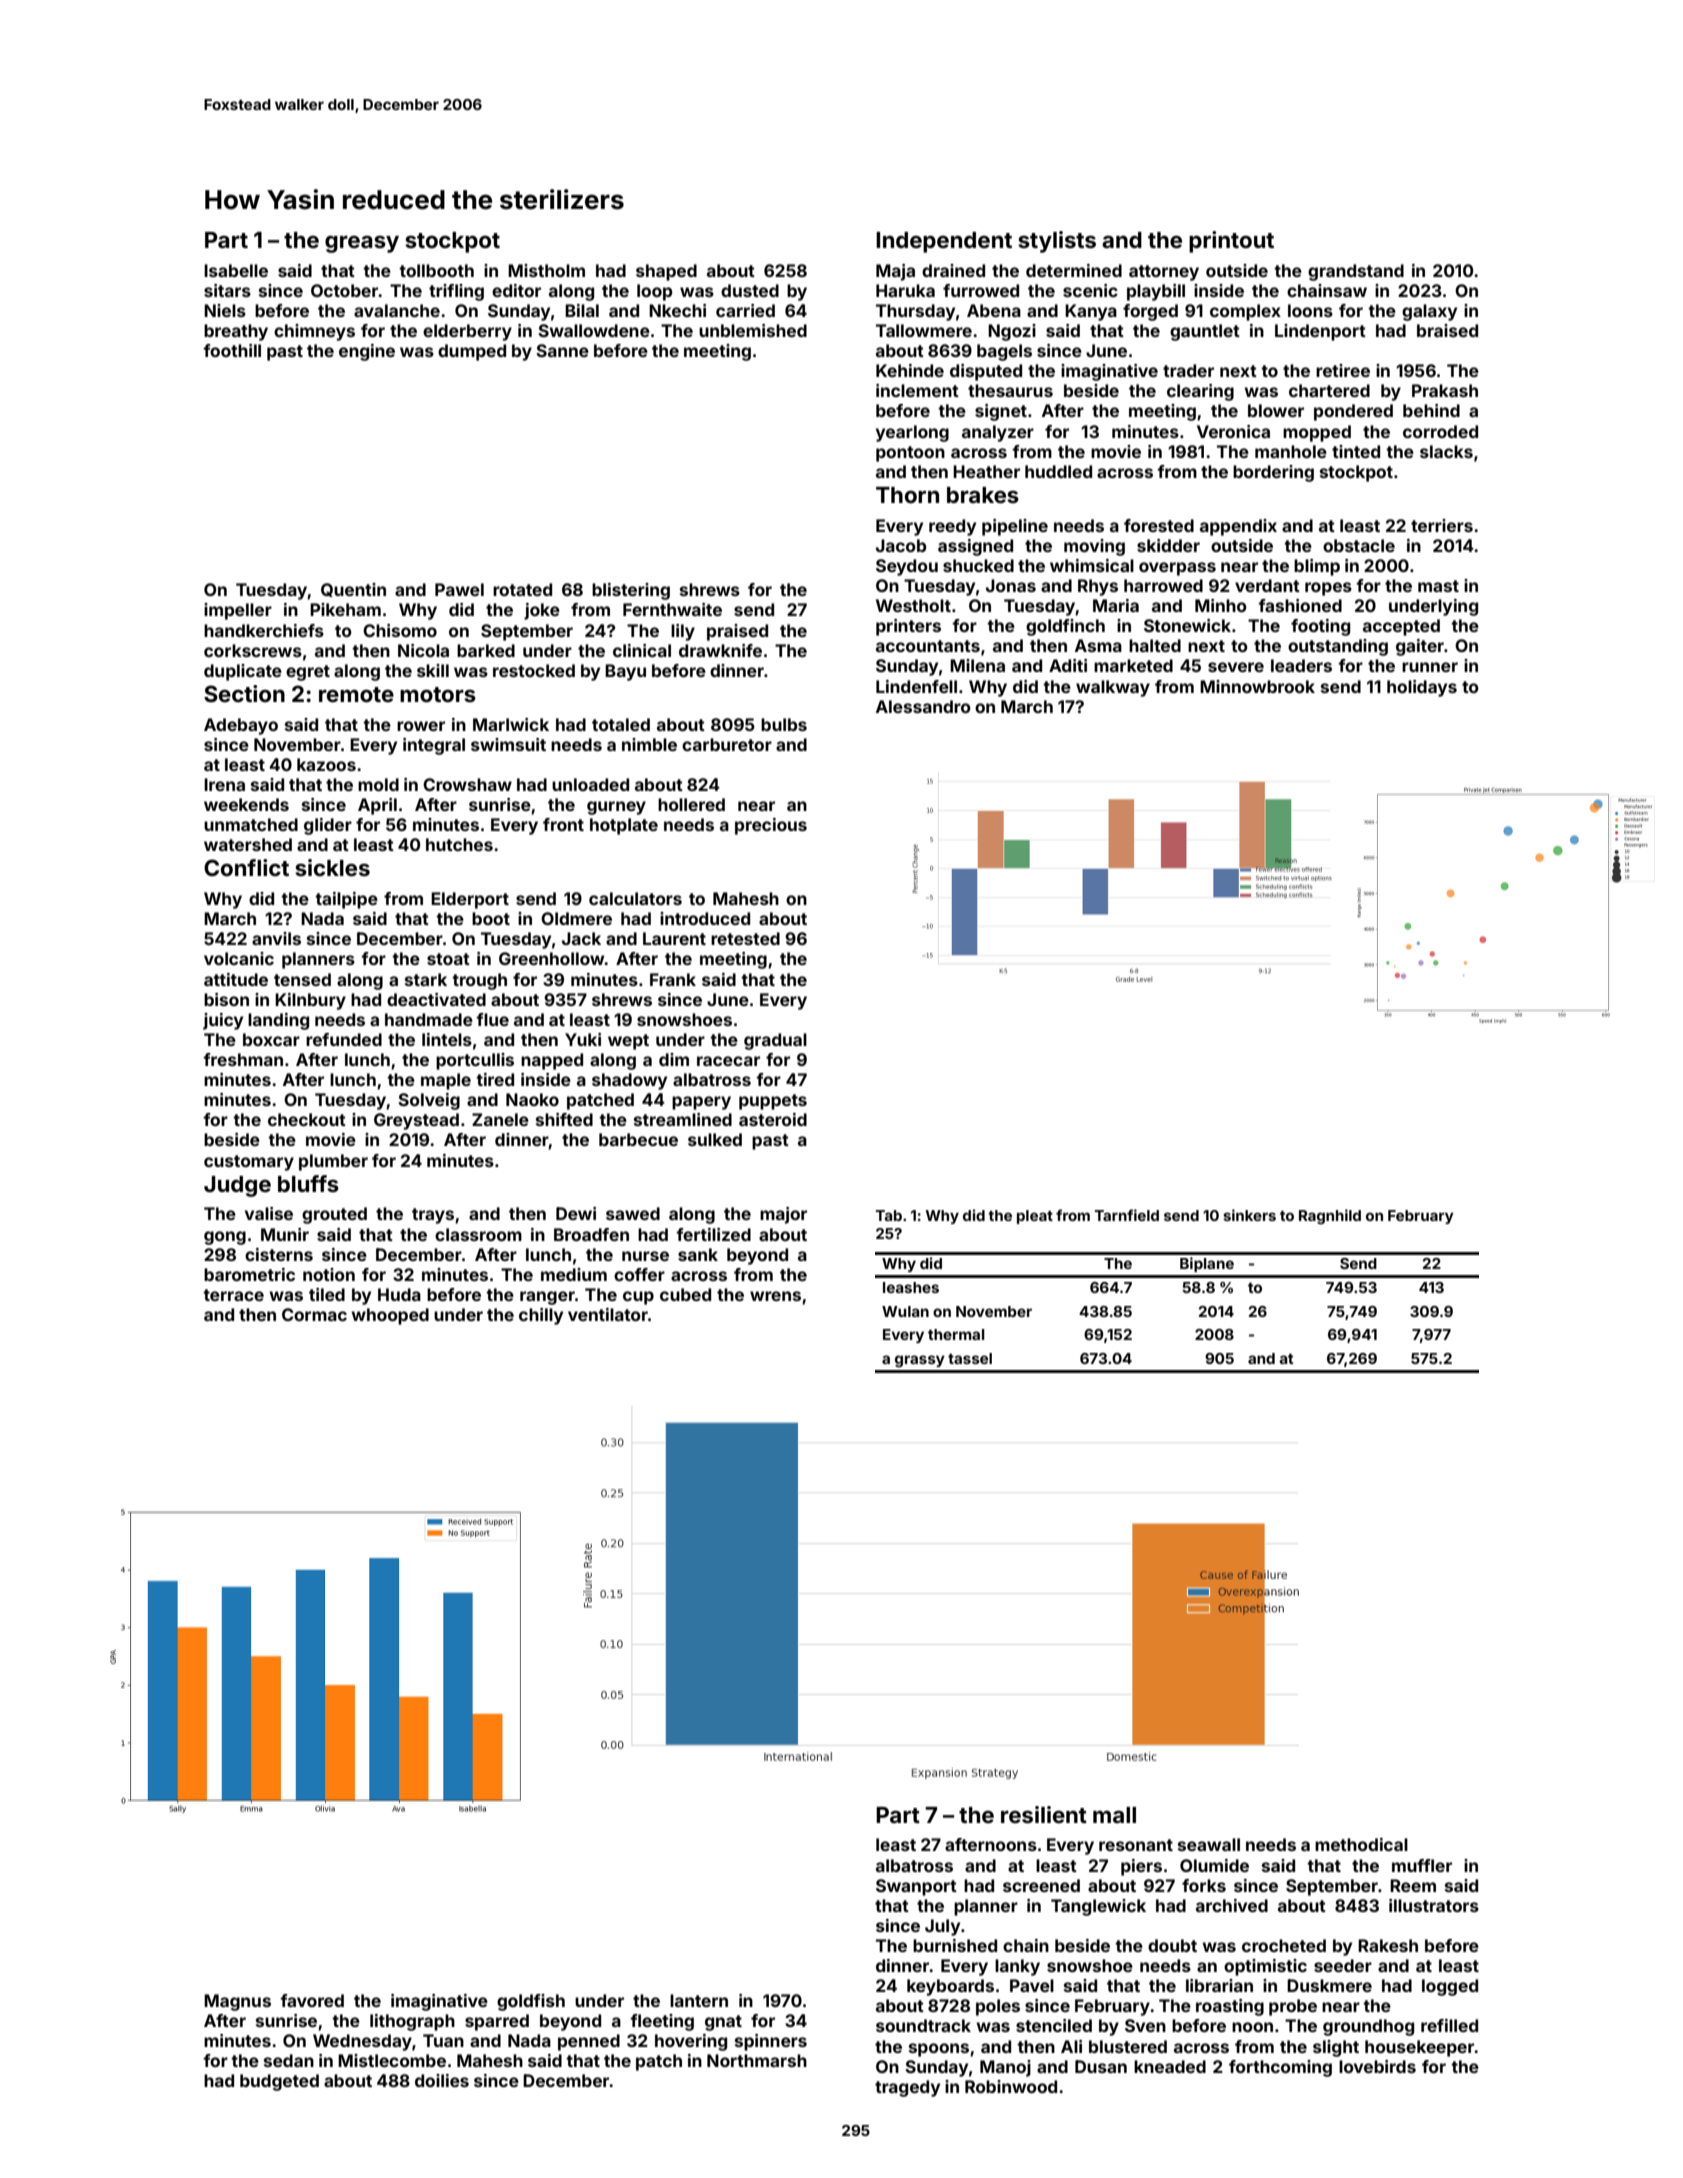 The image size is (1683, 2178). I want to click on carburetor, so click(727, 744).
